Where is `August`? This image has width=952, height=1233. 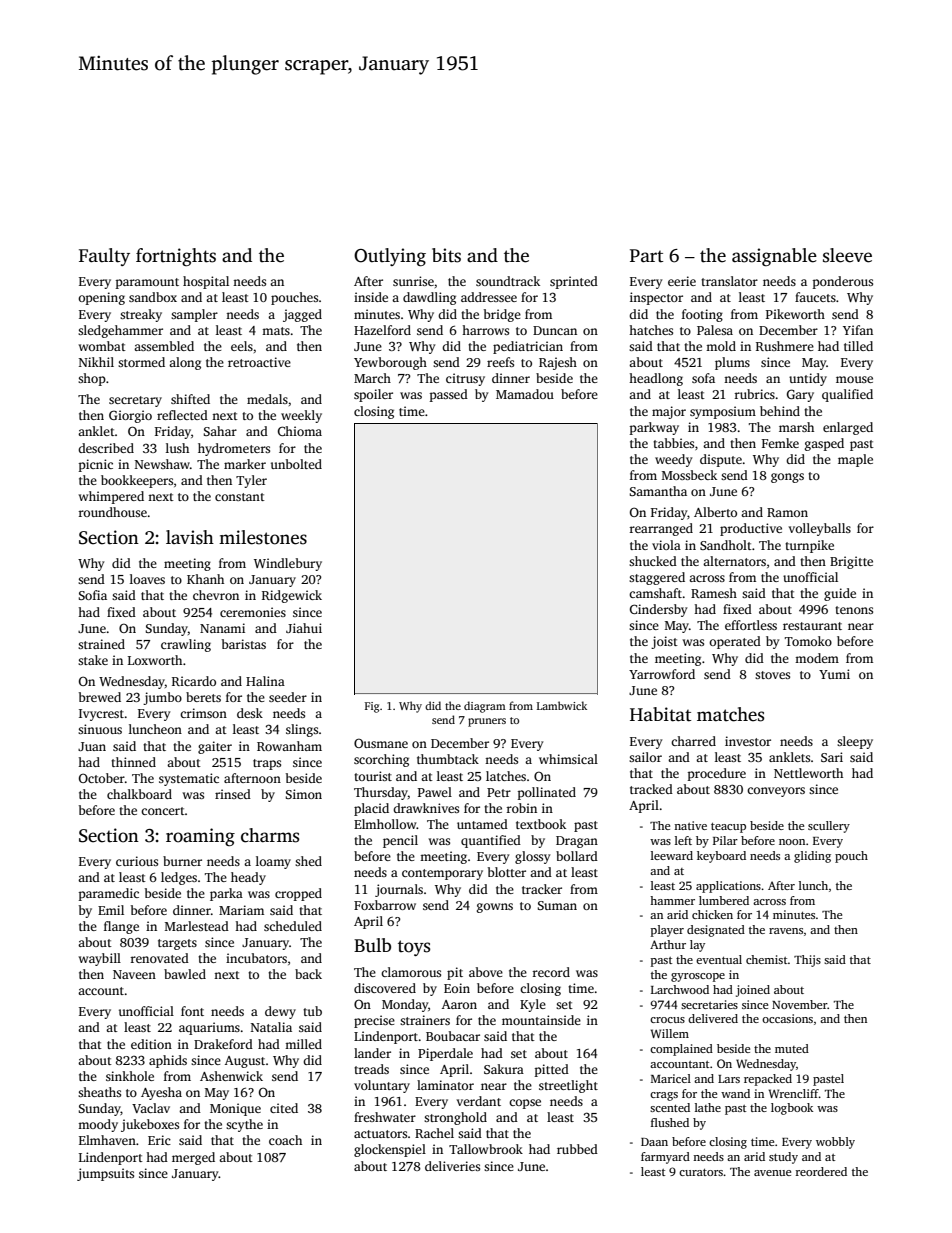 August is located at coordinates (245, 1062).
